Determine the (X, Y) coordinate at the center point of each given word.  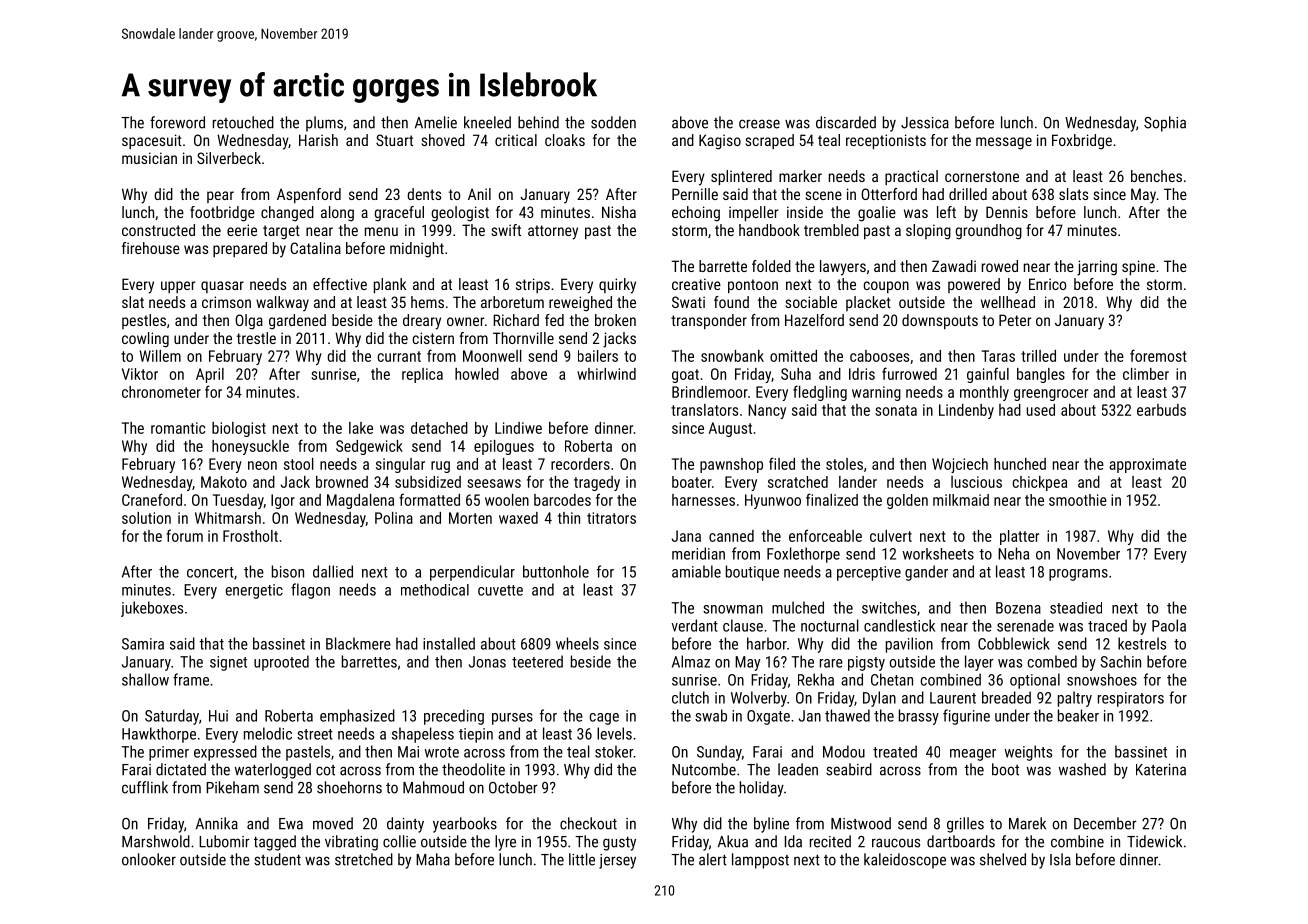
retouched (243, 122)
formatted (429, 499)
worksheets (938, 554)
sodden (613, 122)
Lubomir (224, 841)
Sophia (1165, 124)
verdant (695, 625)
